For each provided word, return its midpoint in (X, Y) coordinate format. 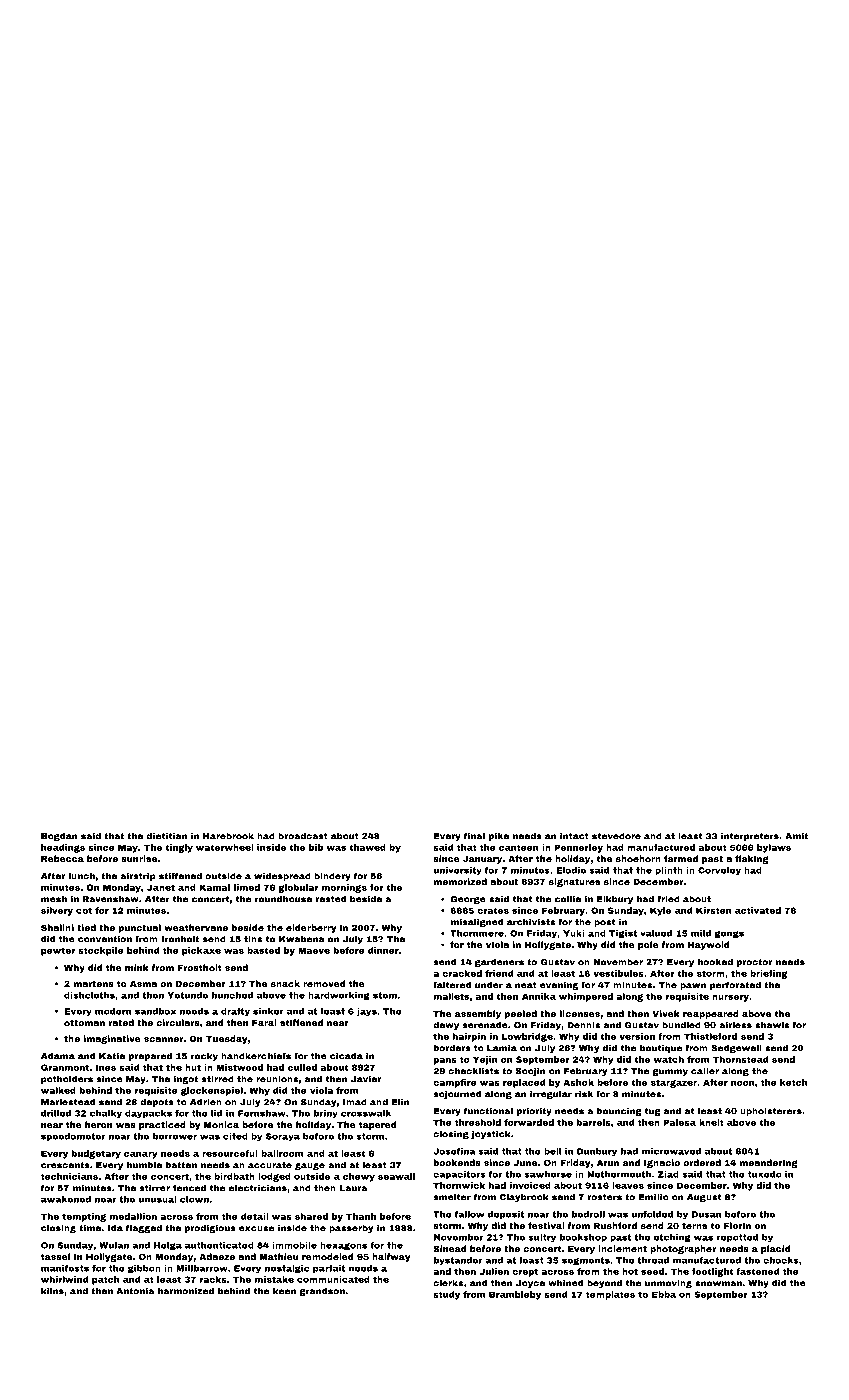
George (468, 900)
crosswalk (366, 1113)
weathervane (196, 927)
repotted (737, 1238)
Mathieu (279, 1256)
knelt (711, 1122)
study (446, 1295)
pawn (693, 986)
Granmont (65, 1067)
